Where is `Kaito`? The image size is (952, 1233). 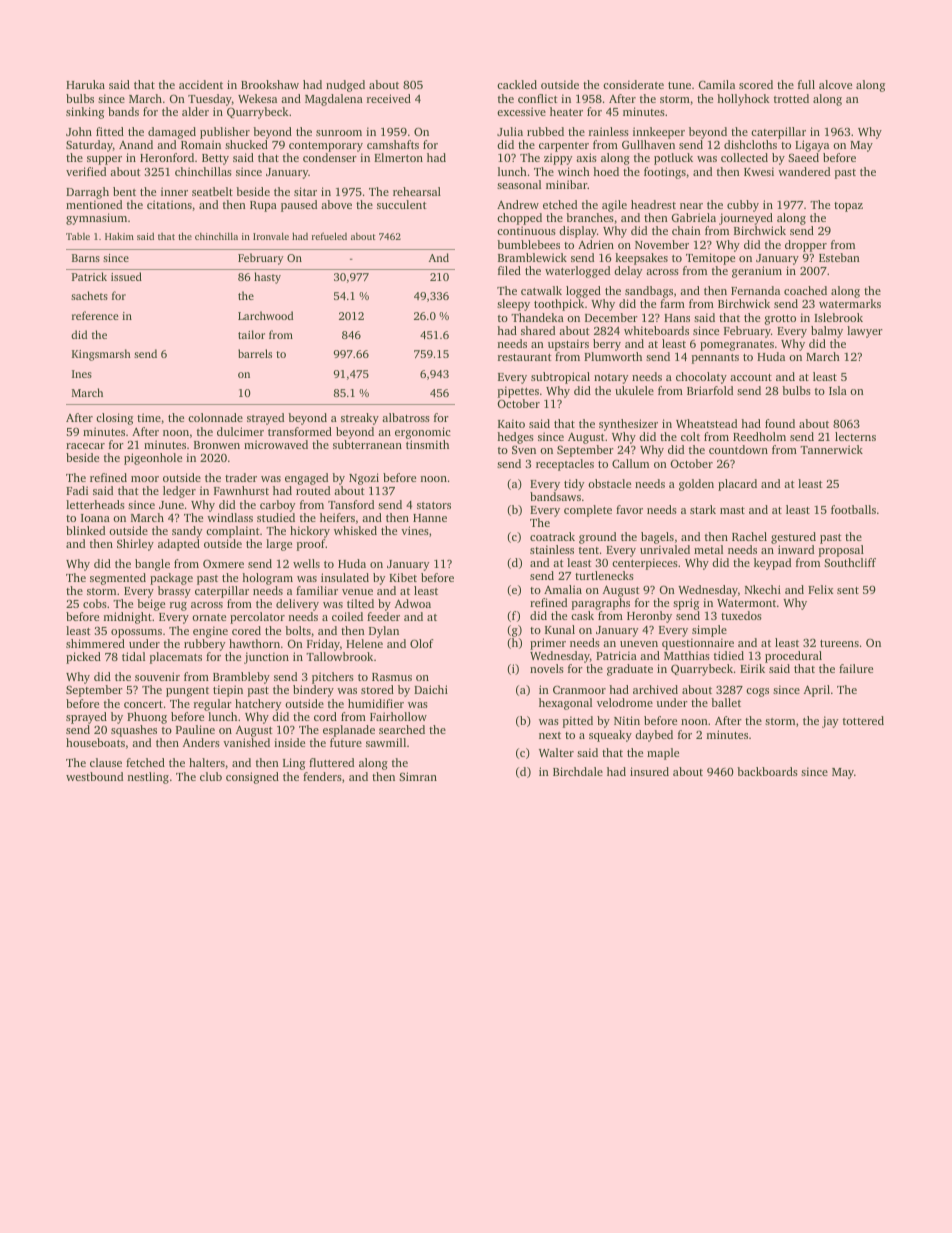 Kaito is located at coordinates (511, 423).
